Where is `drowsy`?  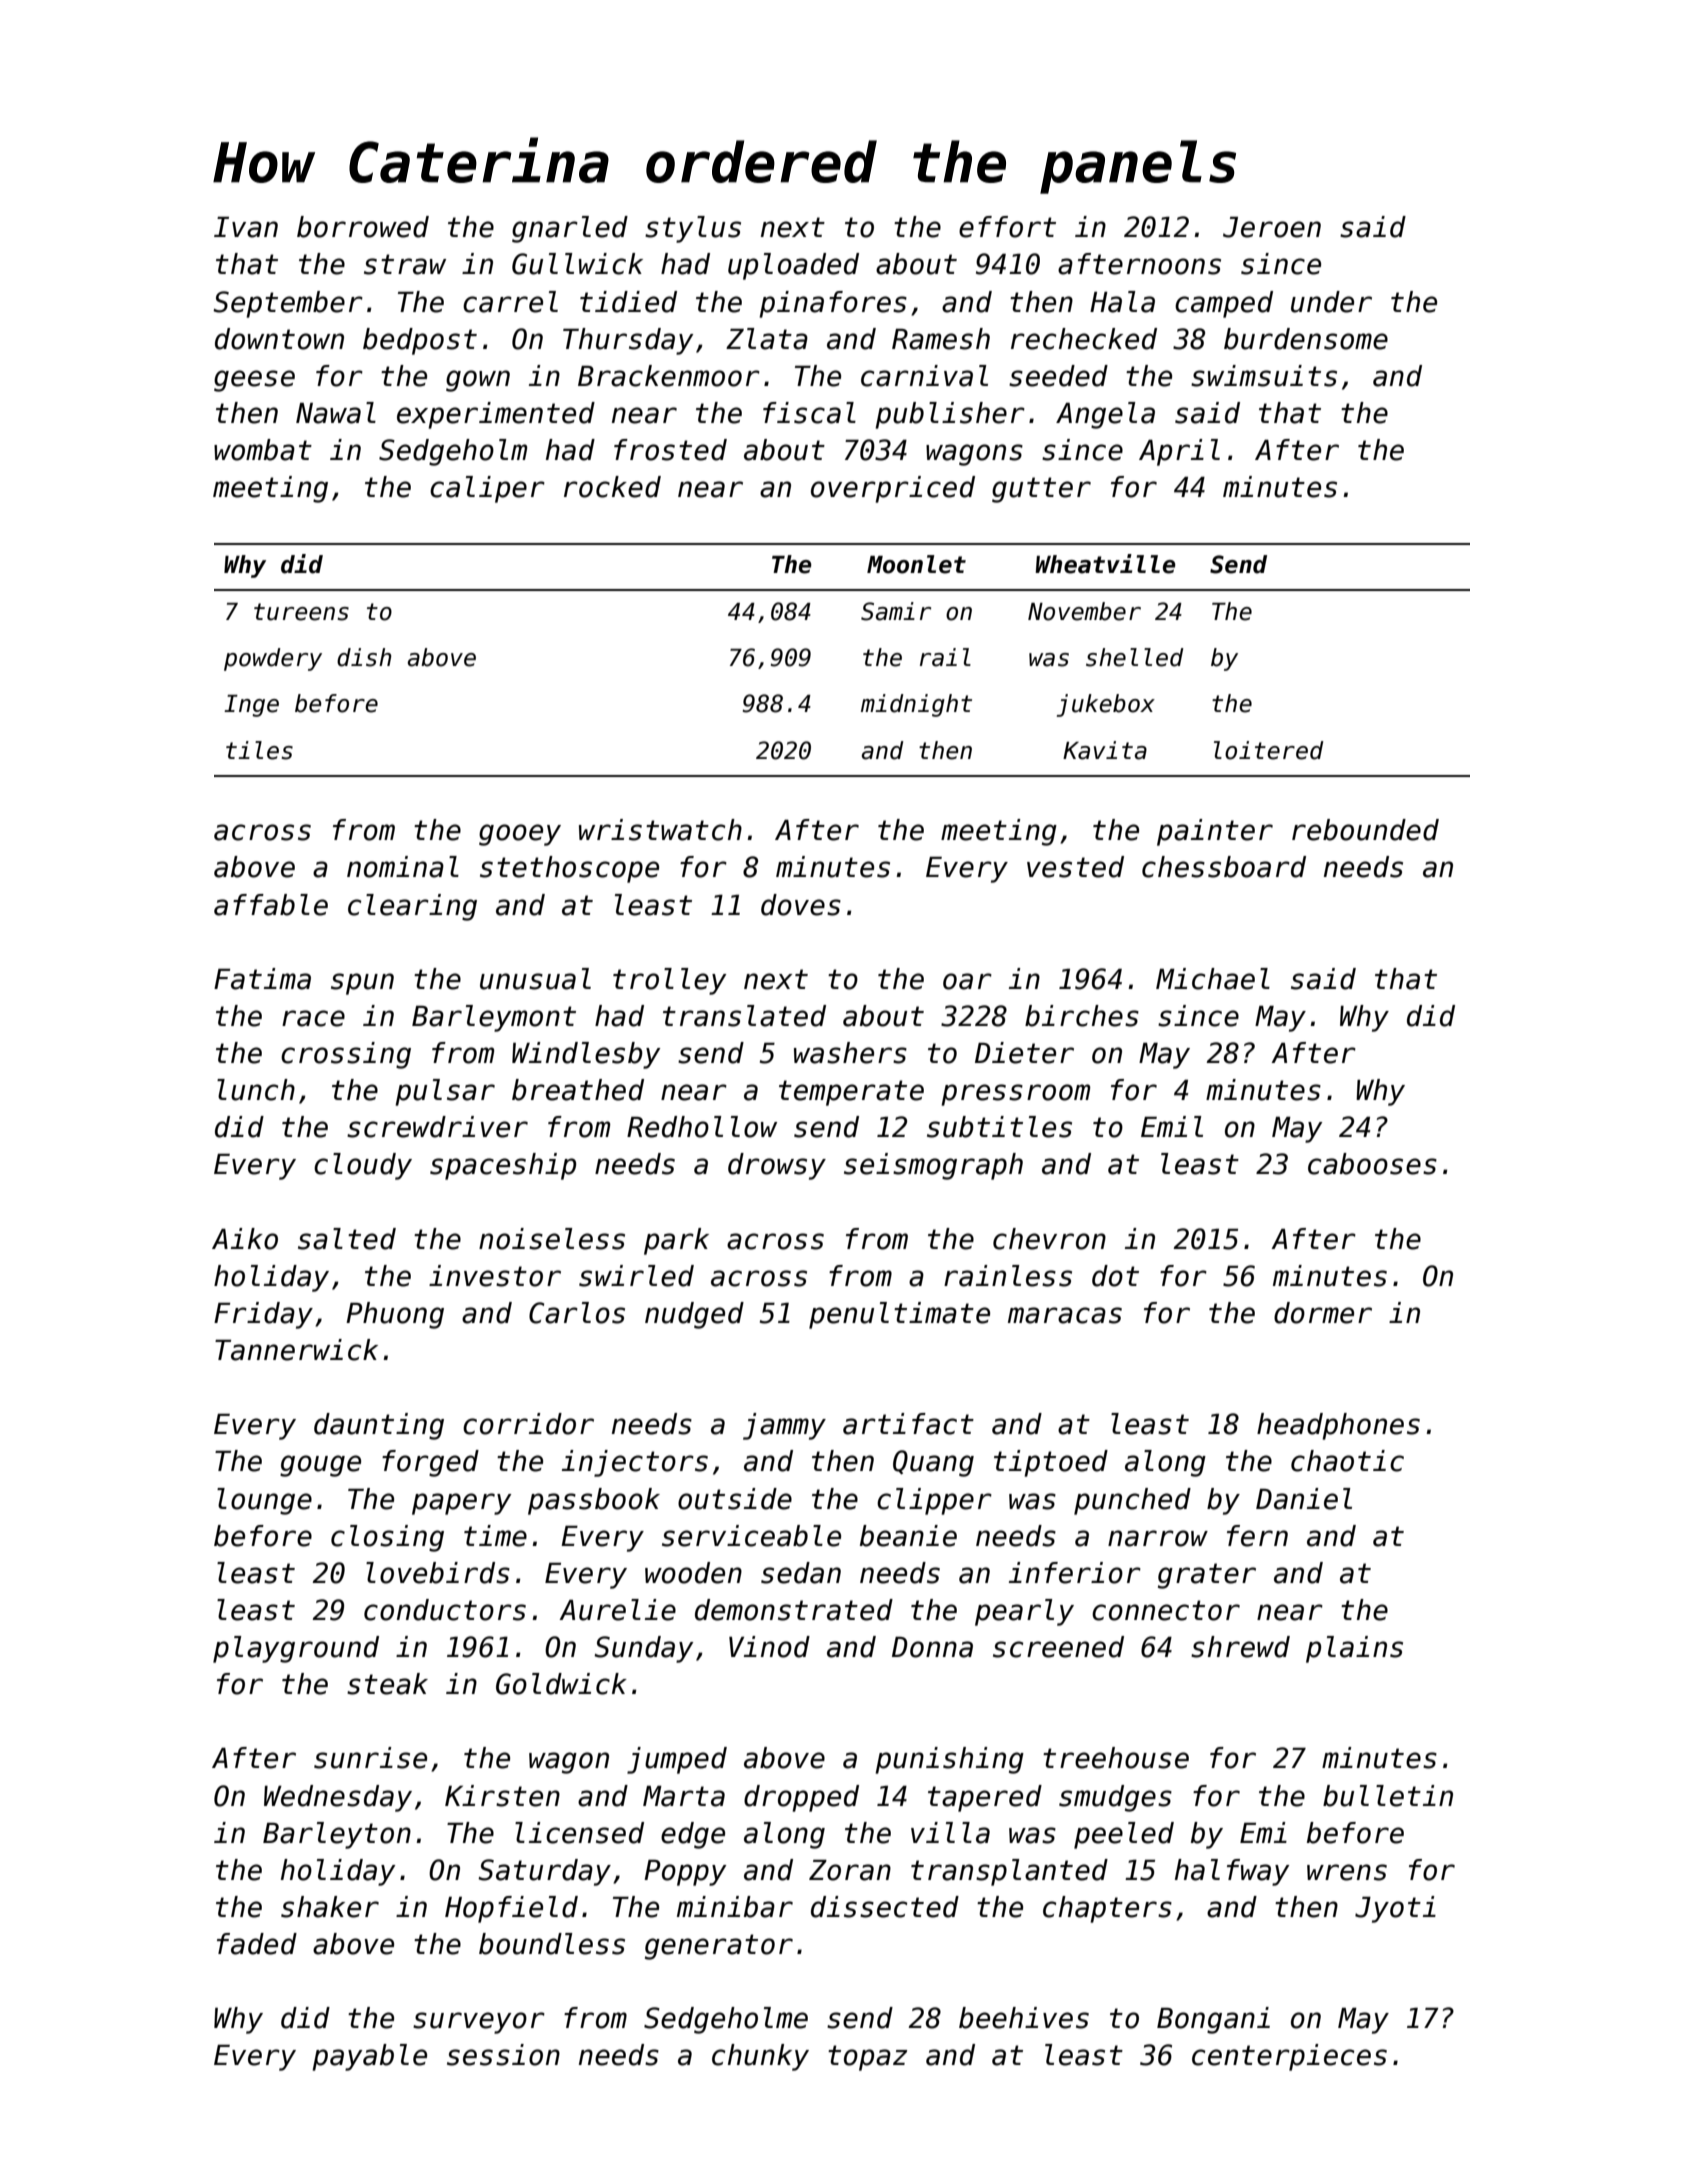
drowsy is located at coordinates (777, 1166).
